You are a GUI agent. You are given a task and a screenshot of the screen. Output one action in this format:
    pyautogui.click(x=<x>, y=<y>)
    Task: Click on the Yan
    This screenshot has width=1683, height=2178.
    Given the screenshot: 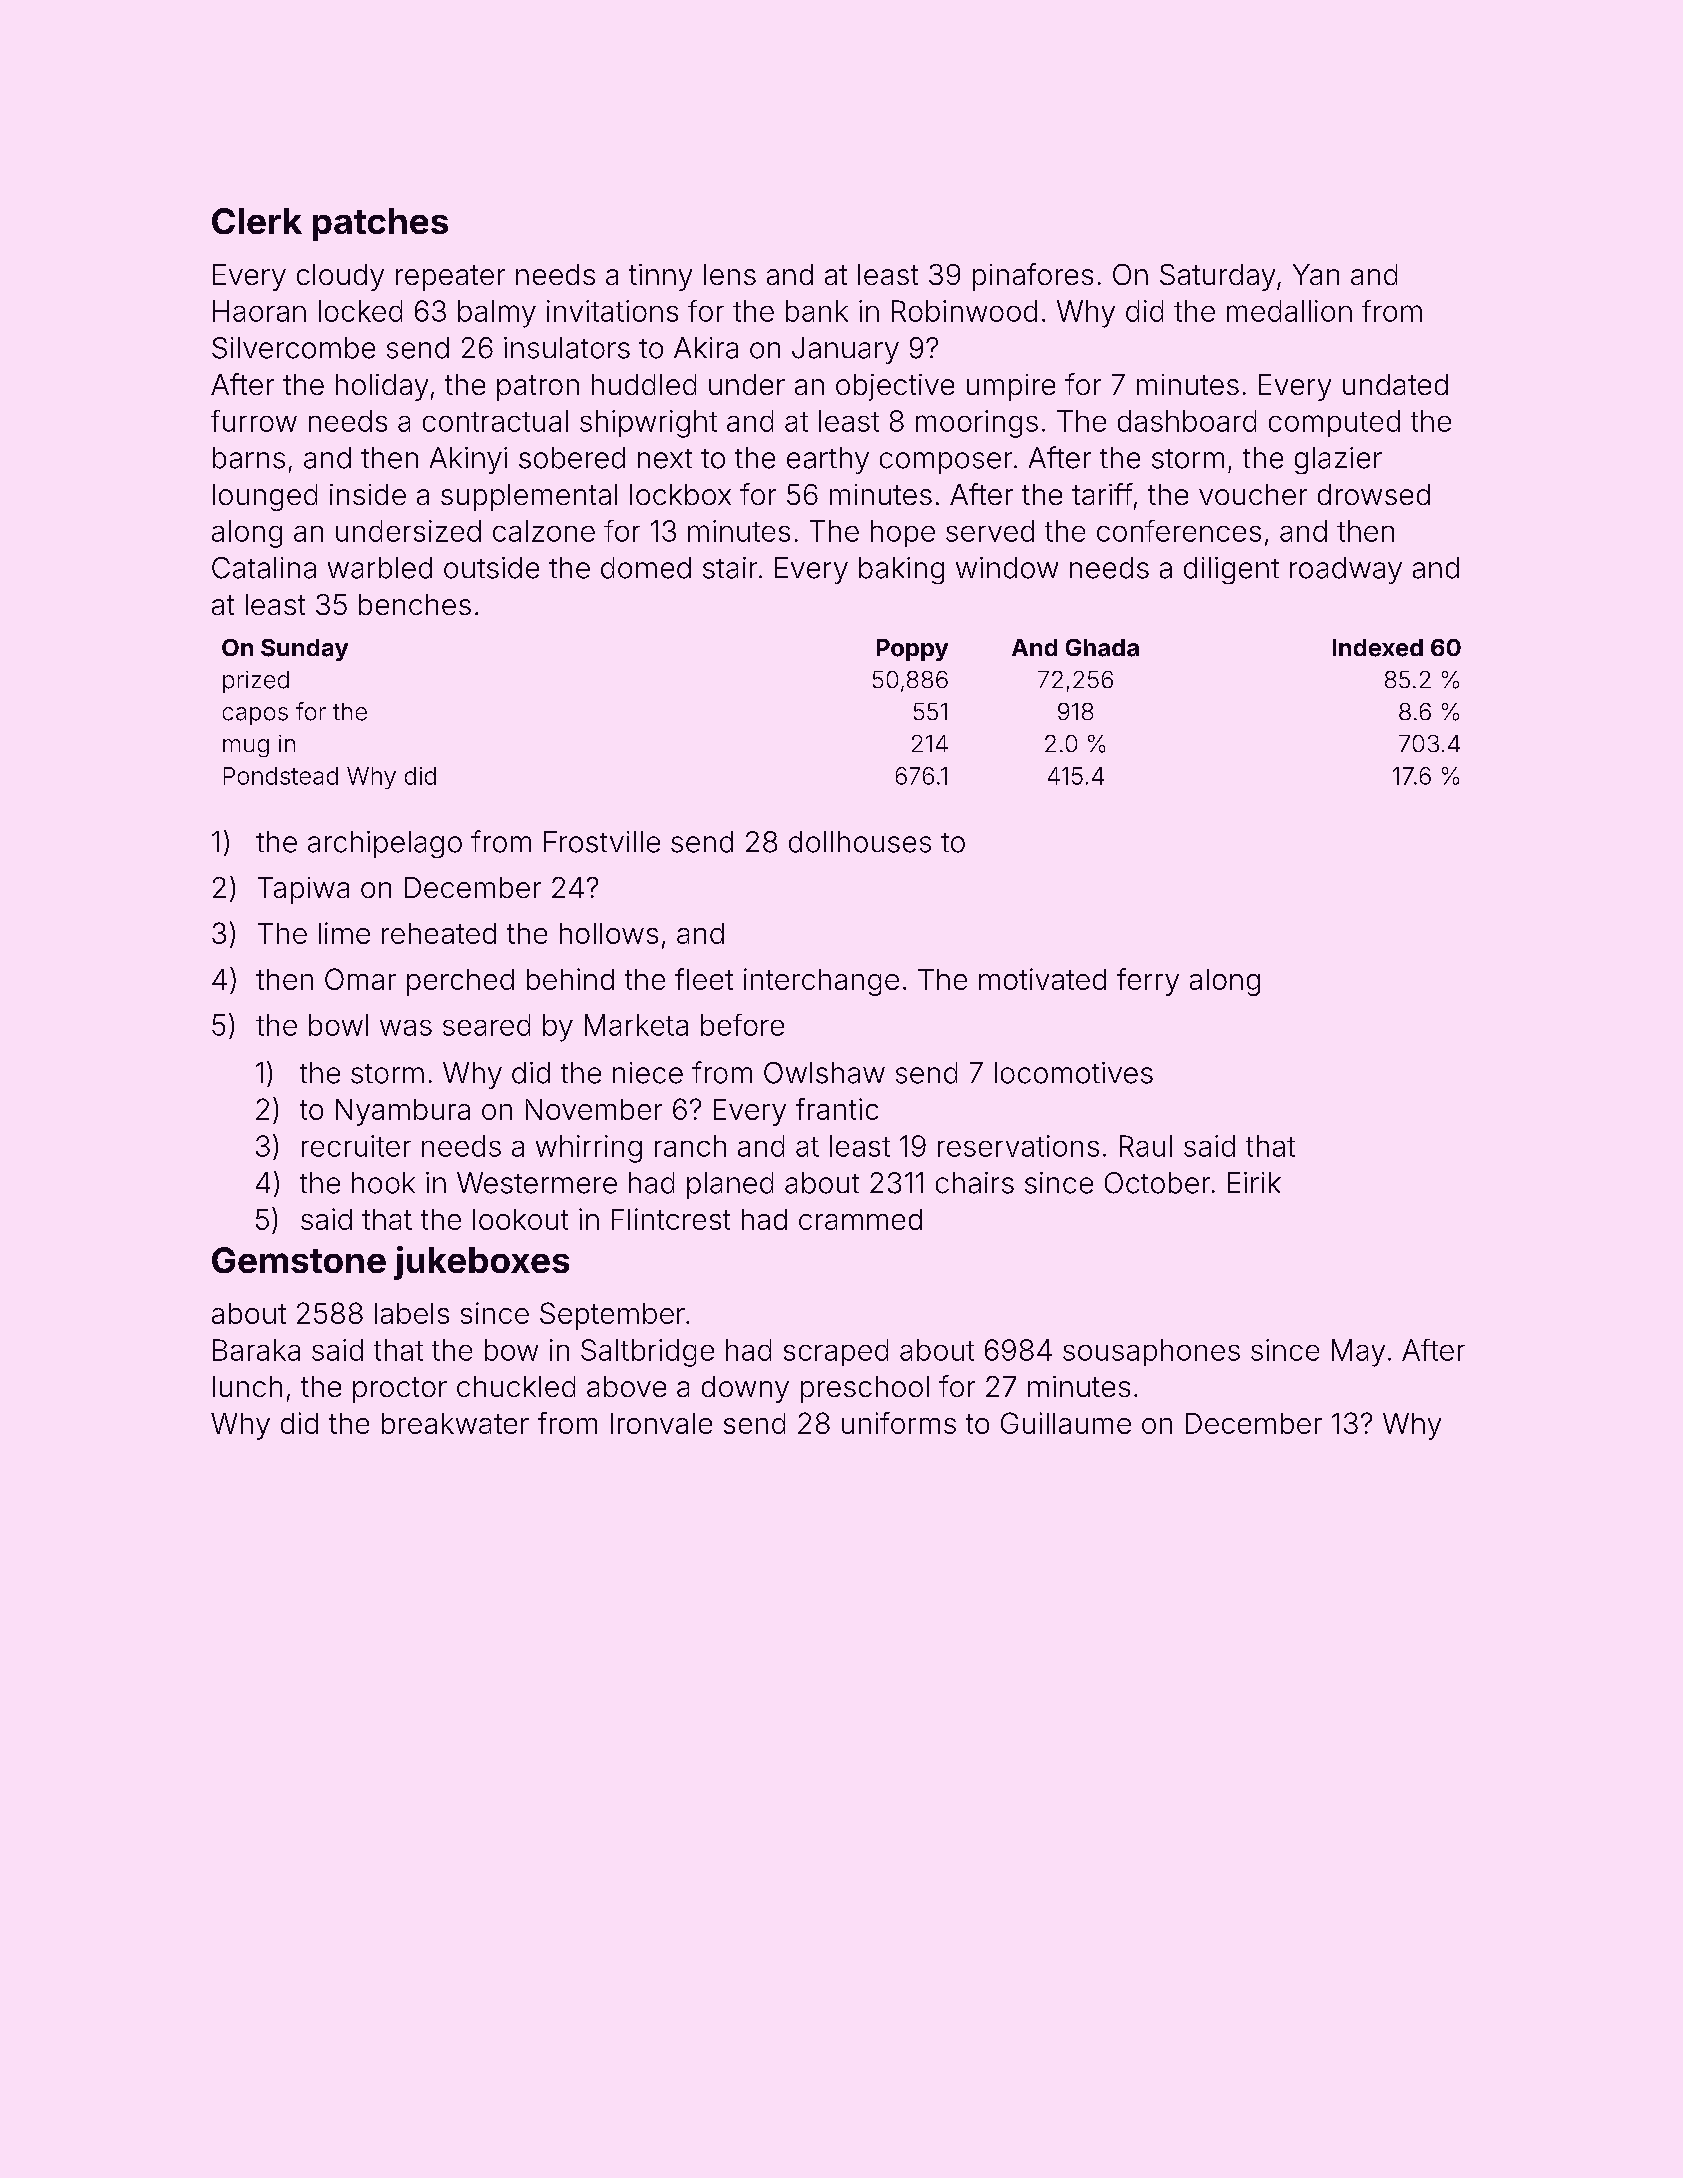 What is the action you would take?
    pyautogui.click(x=1316, y=274)
